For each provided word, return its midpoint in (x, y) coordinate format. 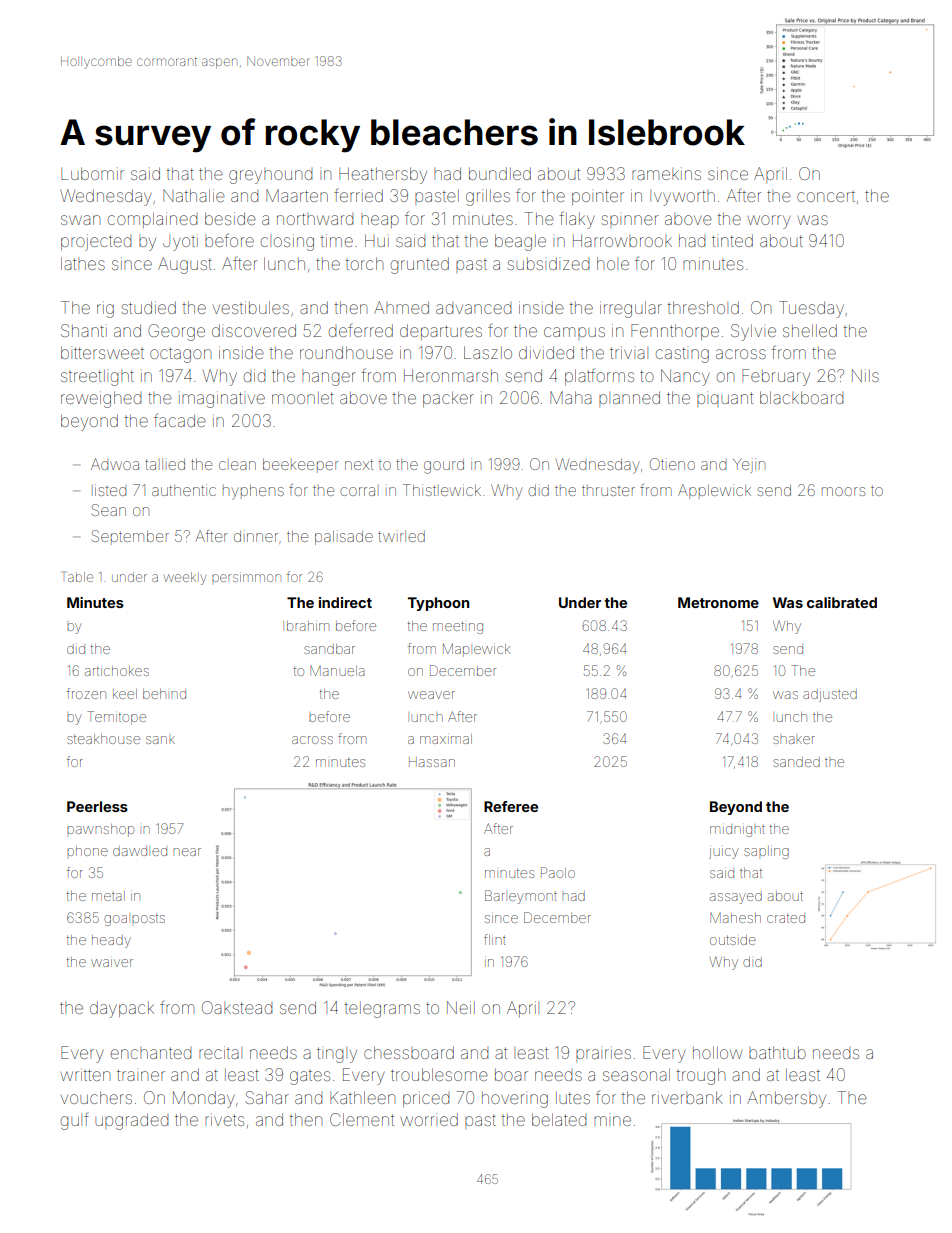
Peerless (97, 806)
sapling (766, 852)
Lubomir (92, 173)
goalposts (134, 920)
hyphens (253, 492)
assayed (736, 897)
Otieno (672, 464)
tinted (732, 240)
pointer (598, 197)
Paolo (558, 872)
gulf (75, 1121)
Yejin (749, 465)
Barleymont (521, 897)
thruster (608, 490)
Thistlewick (442, 490)
